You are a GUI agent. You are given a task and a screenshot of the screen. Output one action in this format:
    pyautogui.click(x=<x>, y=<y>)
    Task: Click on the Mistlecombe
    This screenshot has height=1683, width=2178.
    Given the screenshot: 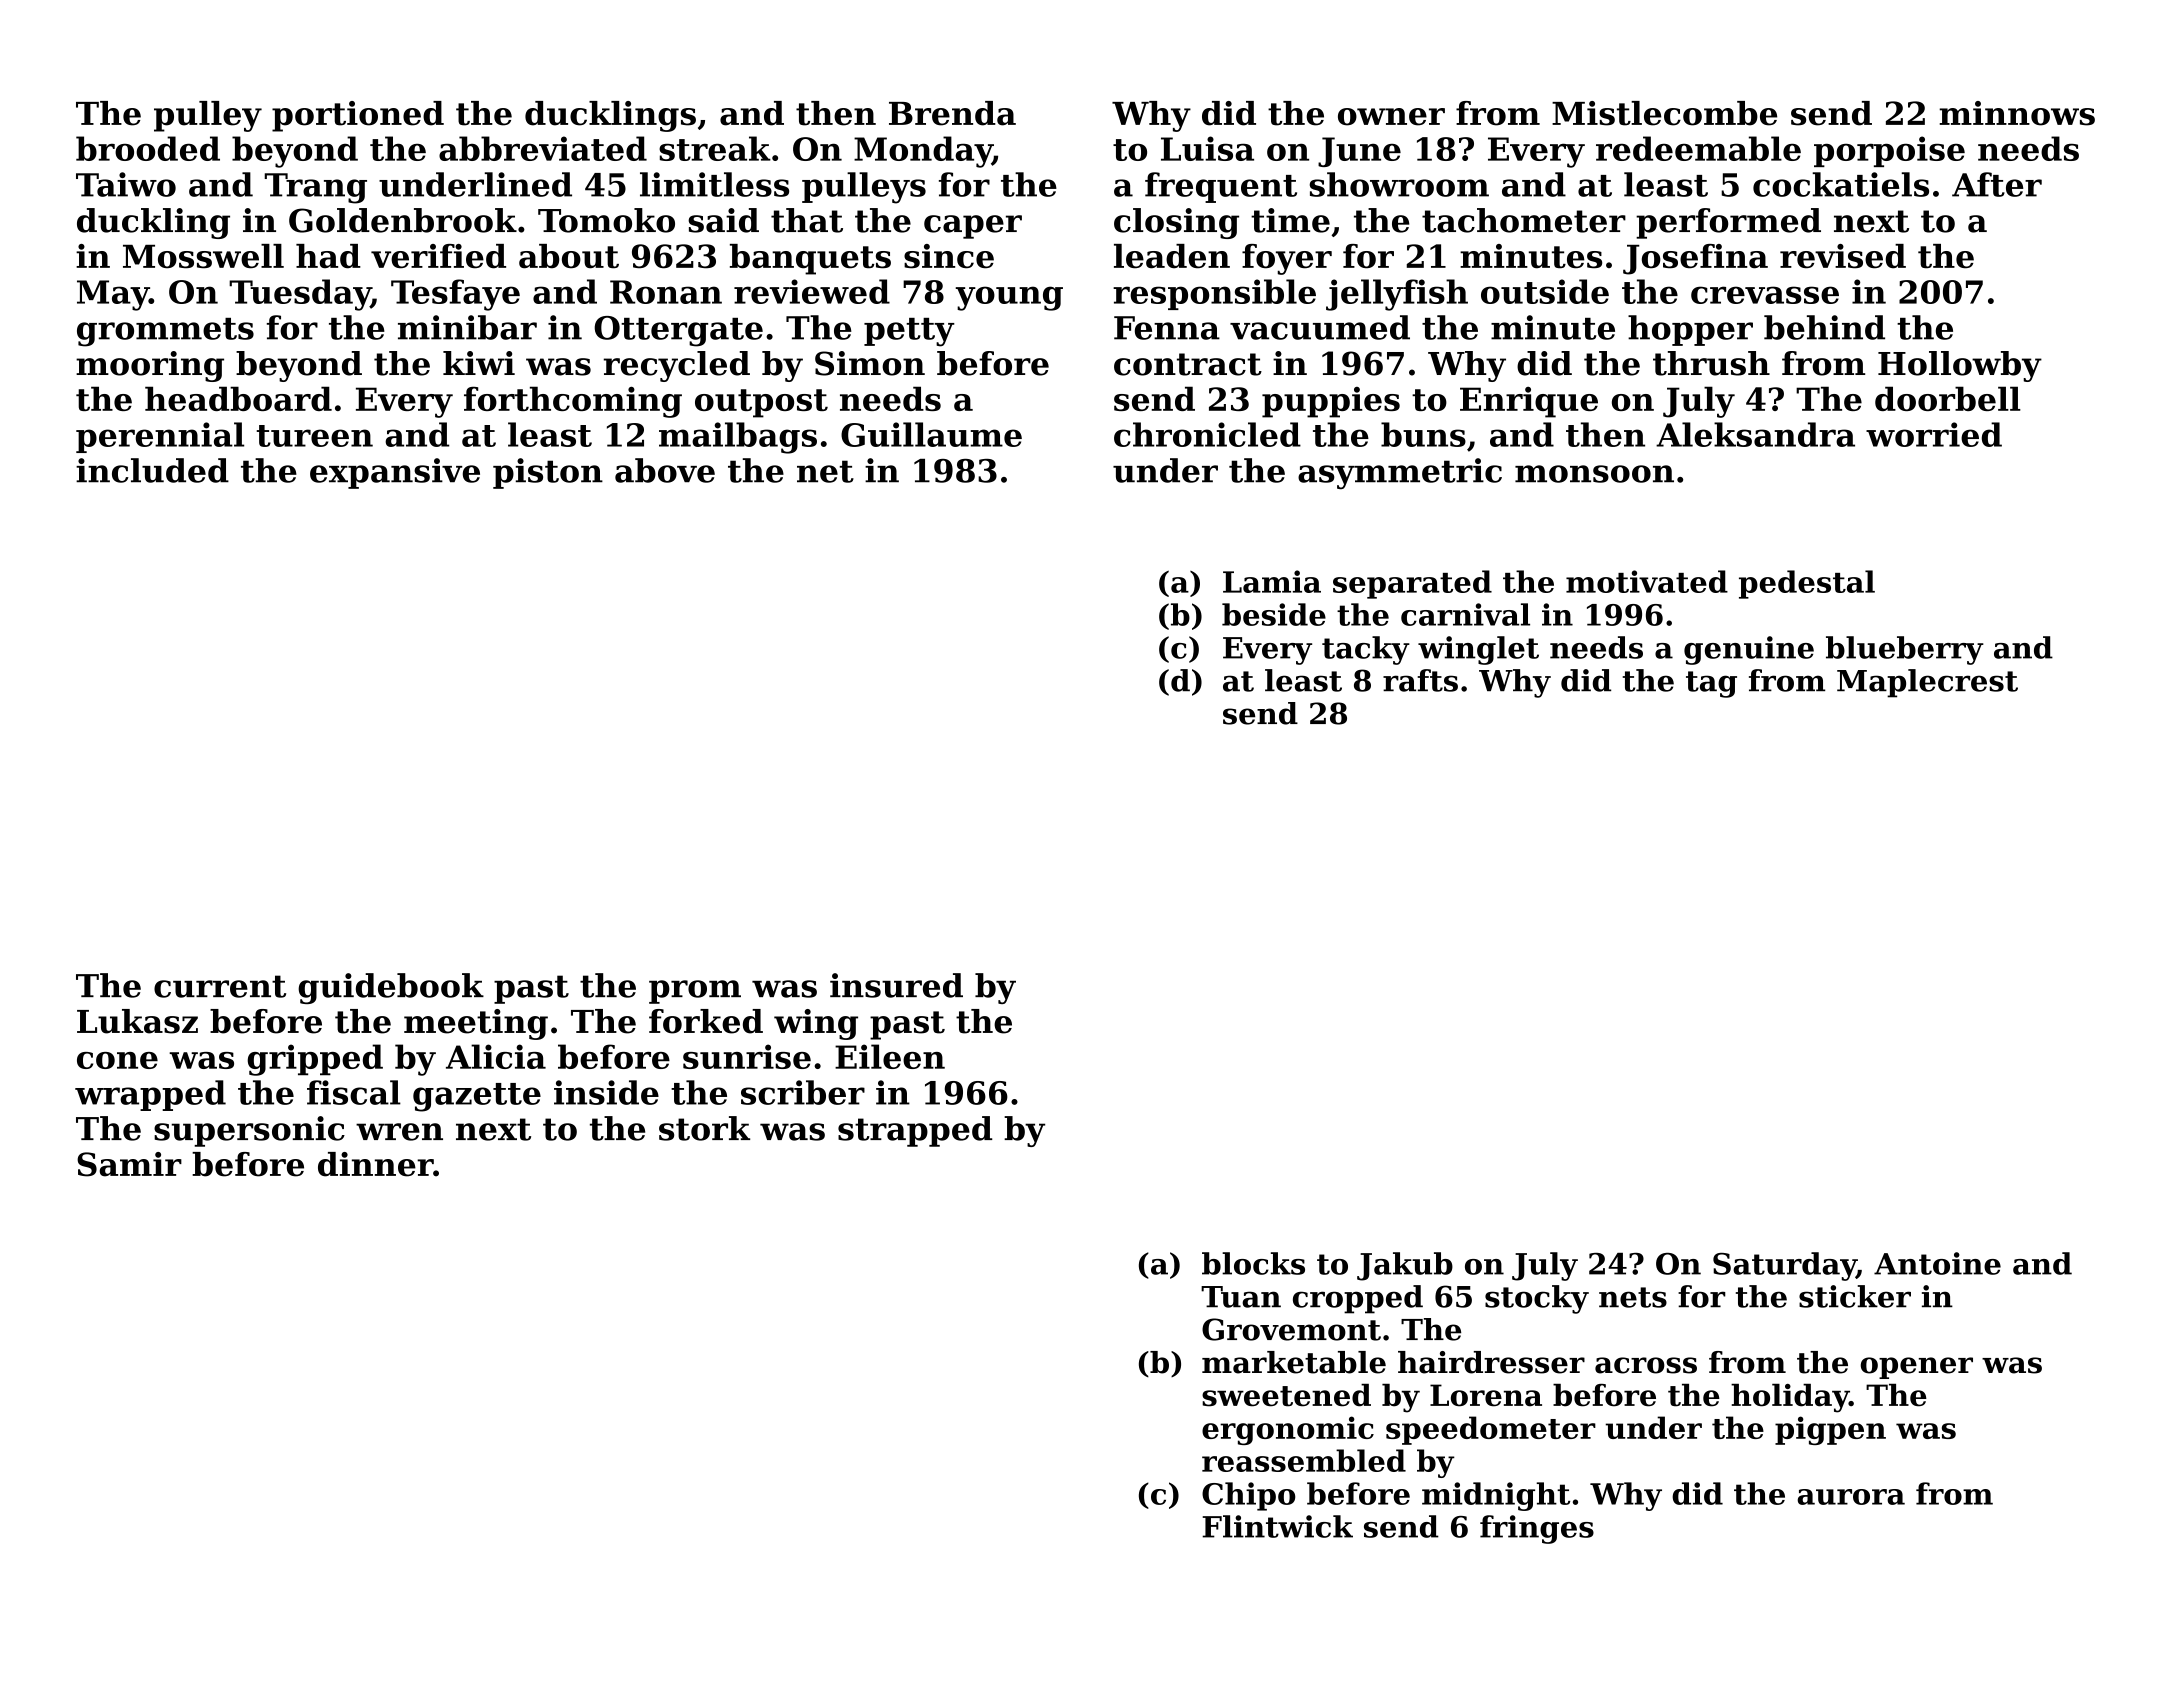 What is the action you would take?
    pyautogui.click(x=1664, y=113)
